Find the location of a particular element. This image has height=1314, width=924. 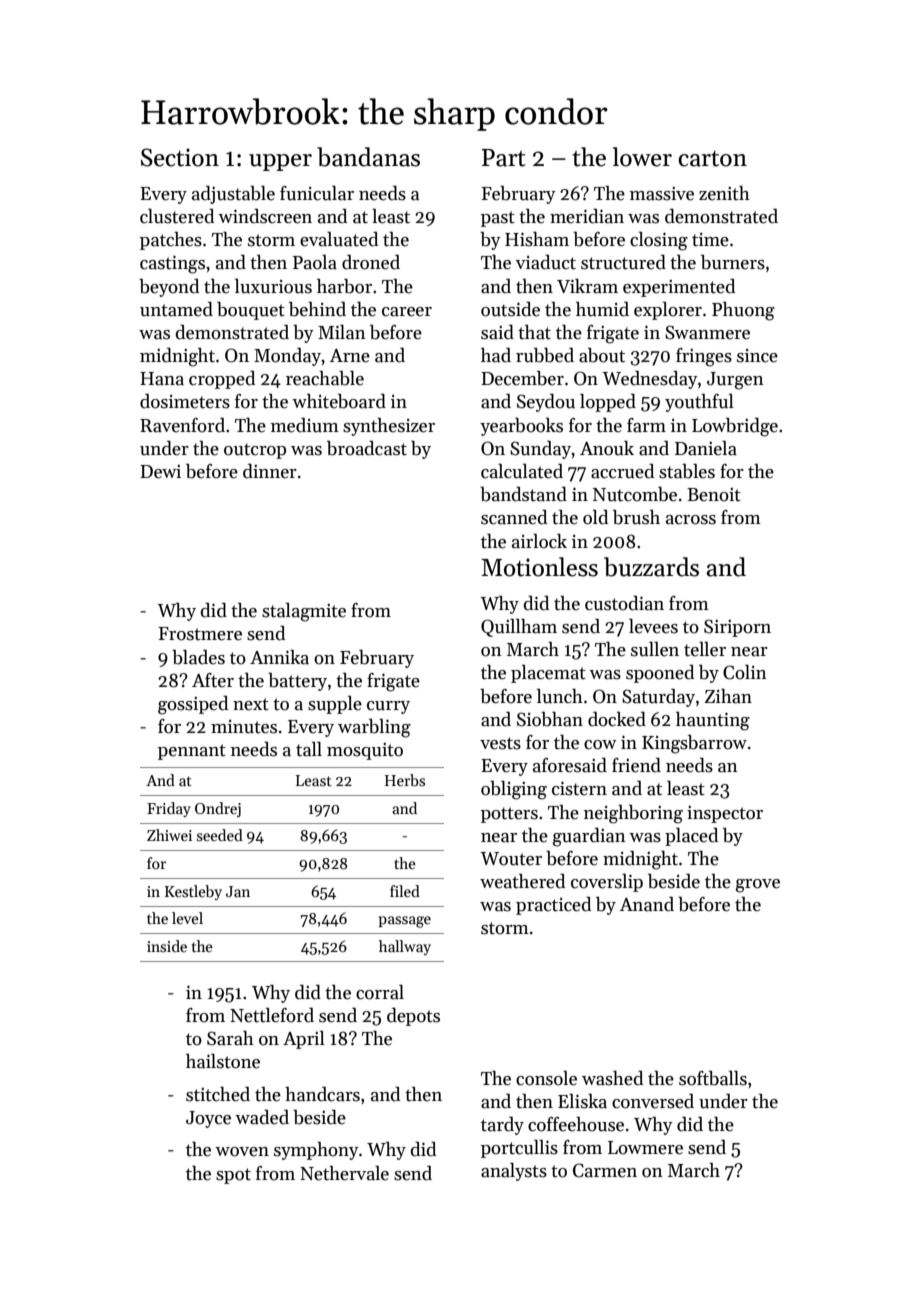

curry is located at coordinates (388, 707).
